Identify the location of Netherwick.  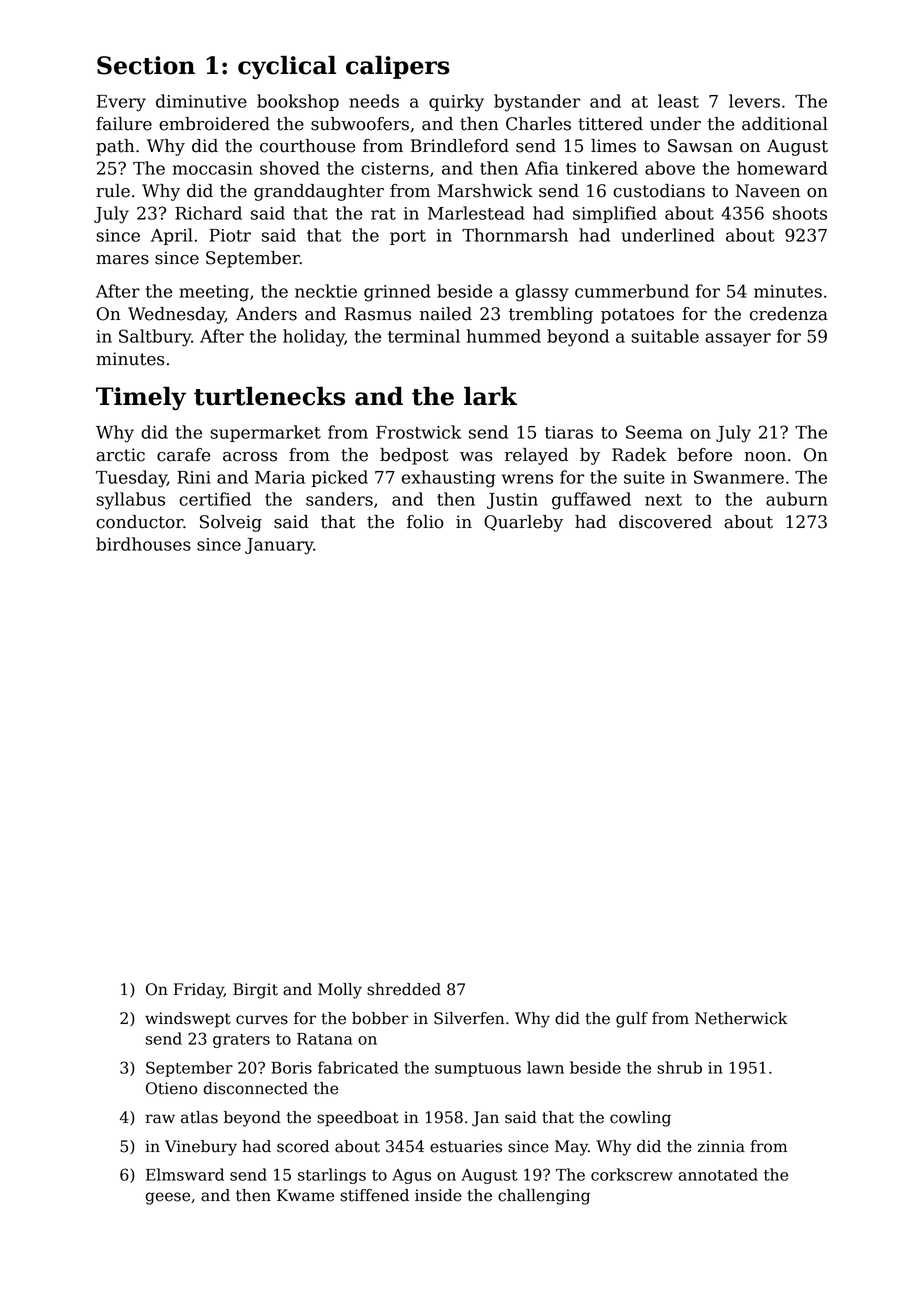
(741, 1018).
